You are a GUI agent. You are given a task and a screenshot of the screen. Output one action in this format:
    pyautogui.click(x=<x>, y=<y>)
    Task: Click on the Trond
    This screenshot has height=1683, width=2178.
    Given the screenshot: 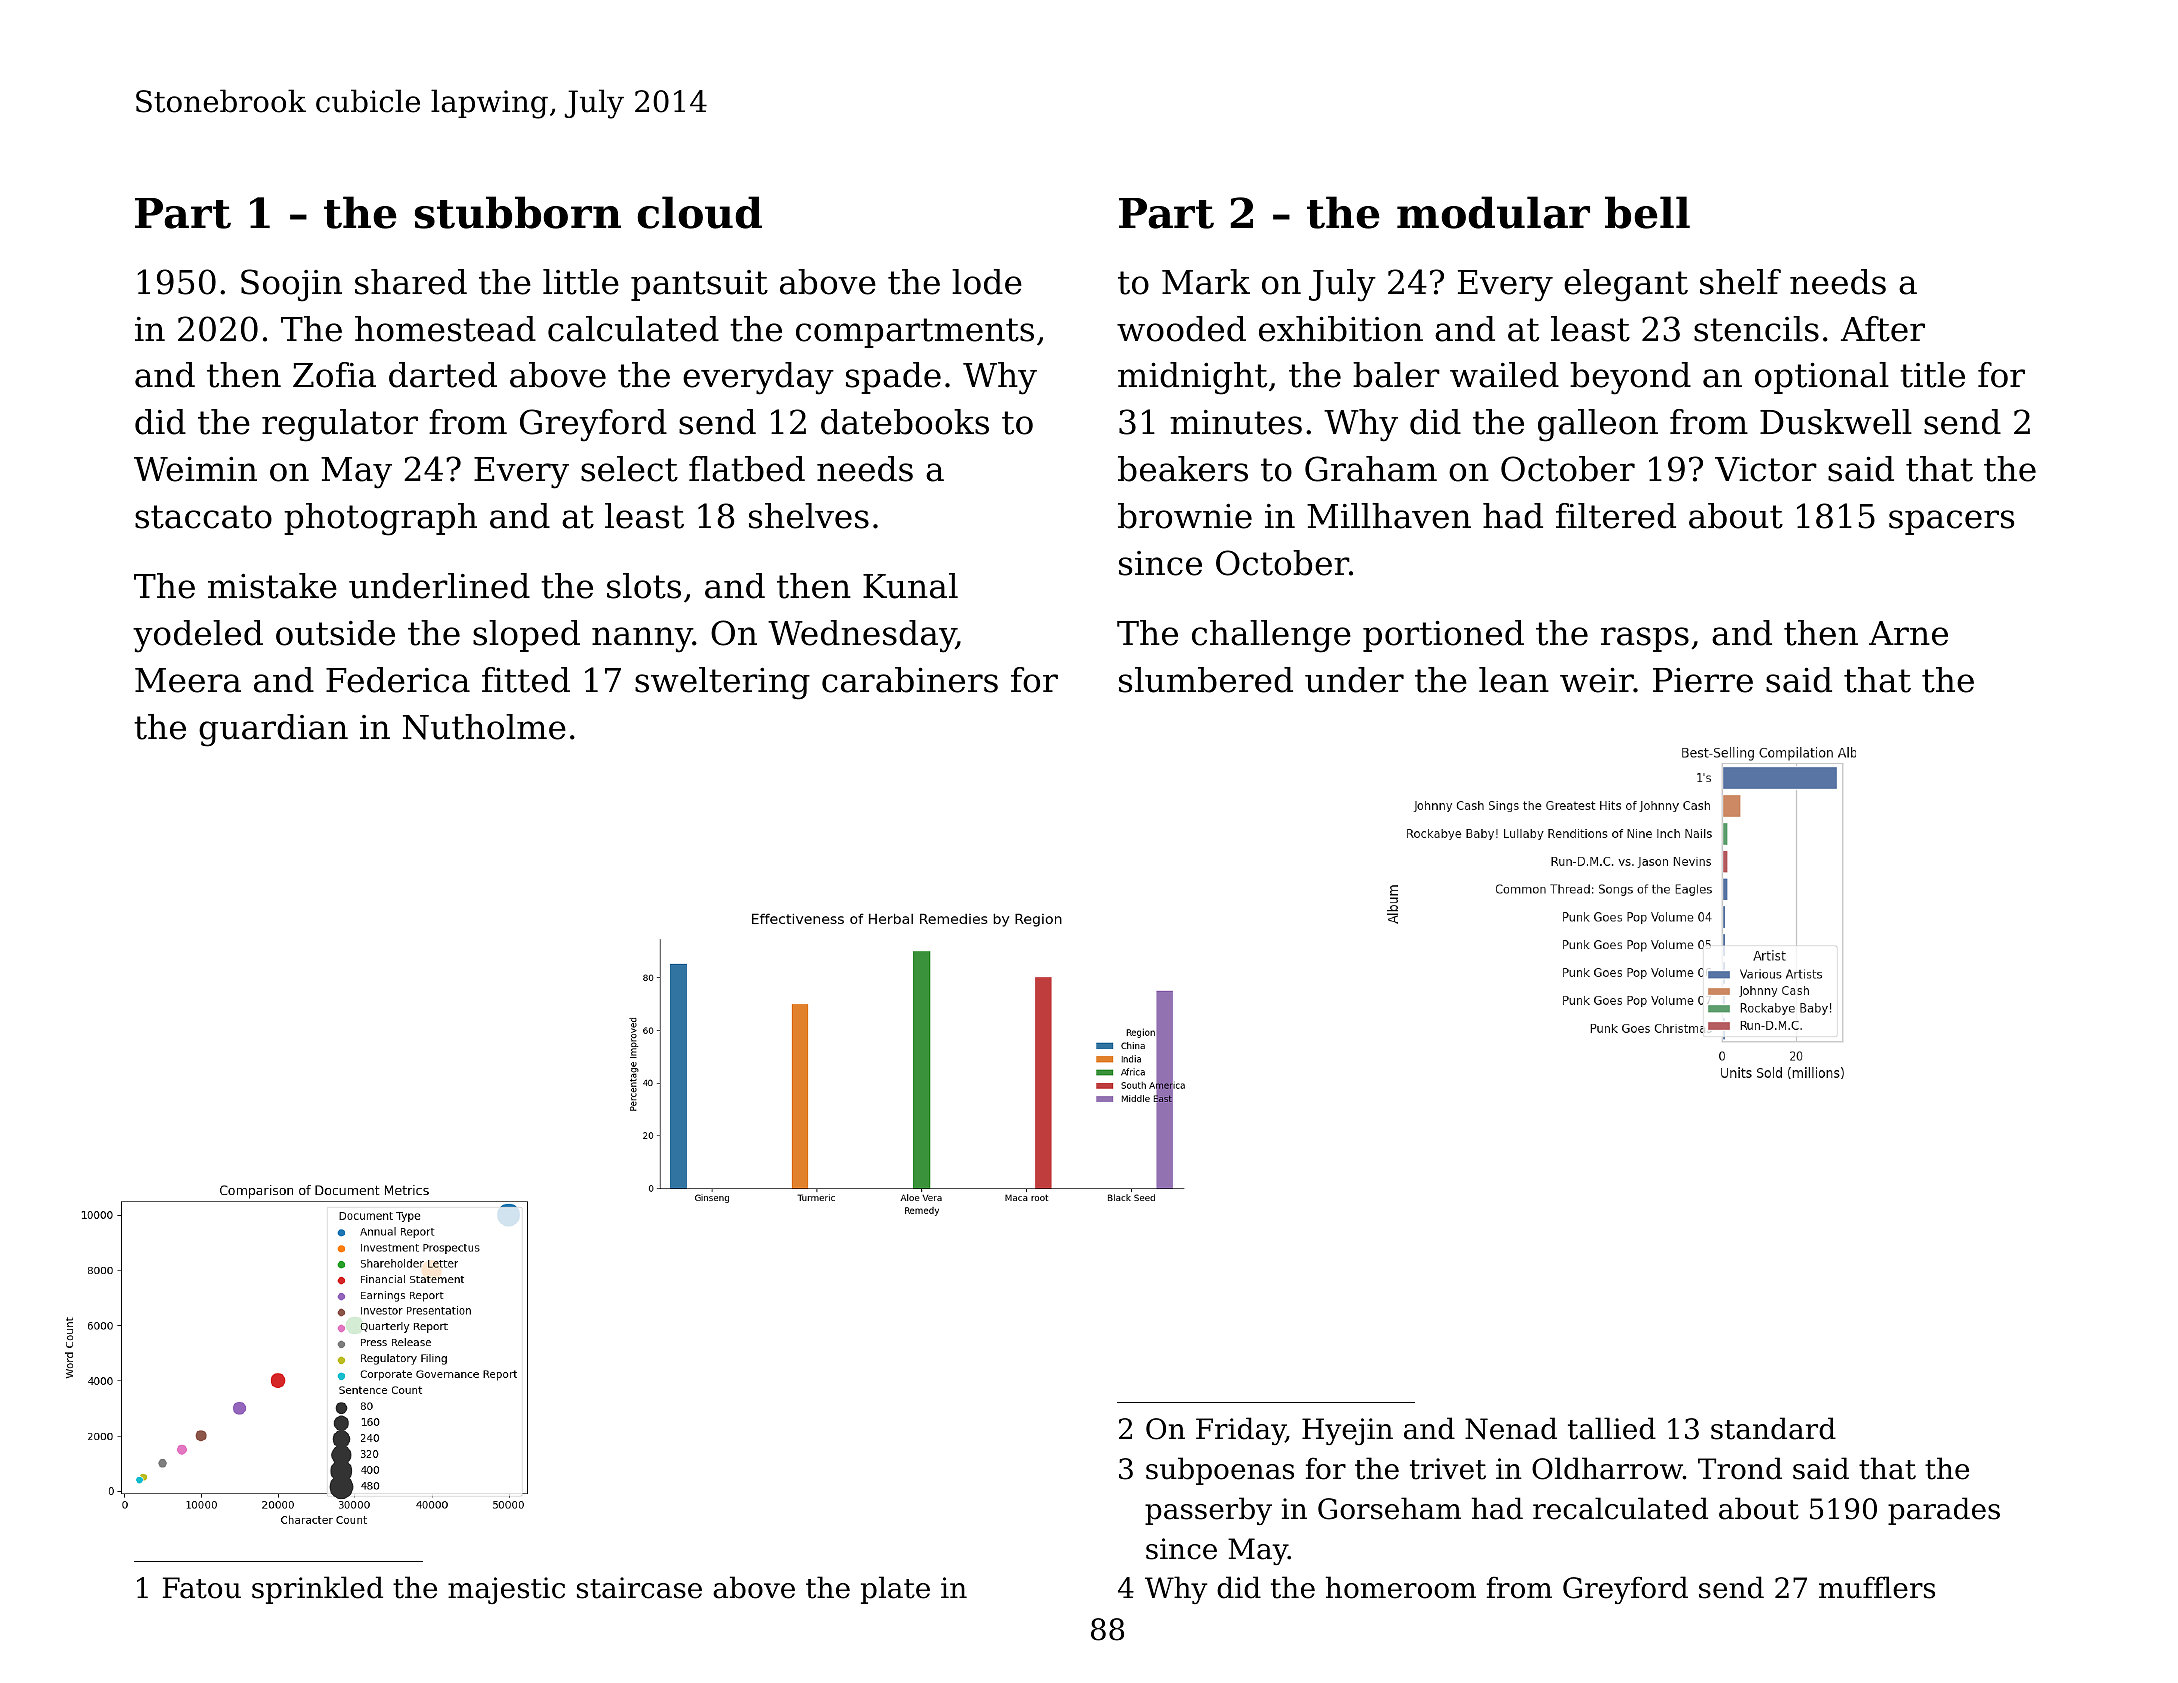 What is the action you would take?
    pyautogui.click(x=1740, y=1468)
